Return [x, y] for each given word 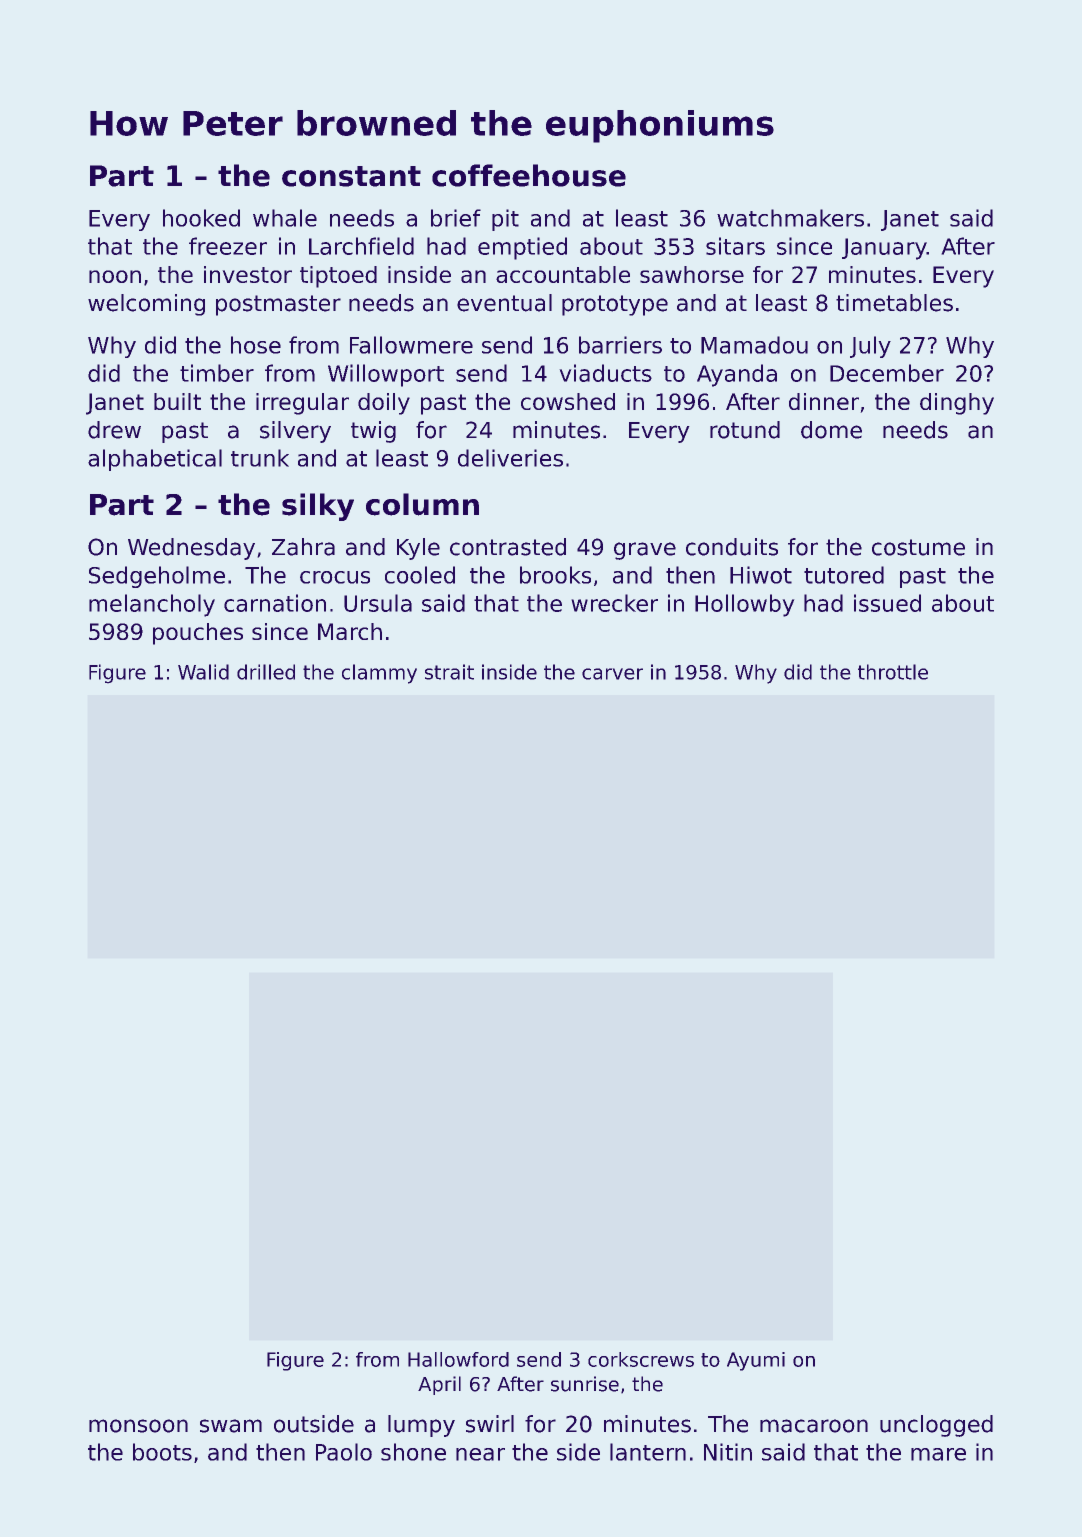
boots [162, 1452]
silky [318, 507]
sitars [735, 246]
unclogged [936, 1426]
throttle [893, 672]
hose [256, 345]
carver [612, 674]
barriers [620, 345]
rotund [745, 430]
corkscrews [641, 1359]
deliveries [510, 458]
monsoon [138, 1426]
